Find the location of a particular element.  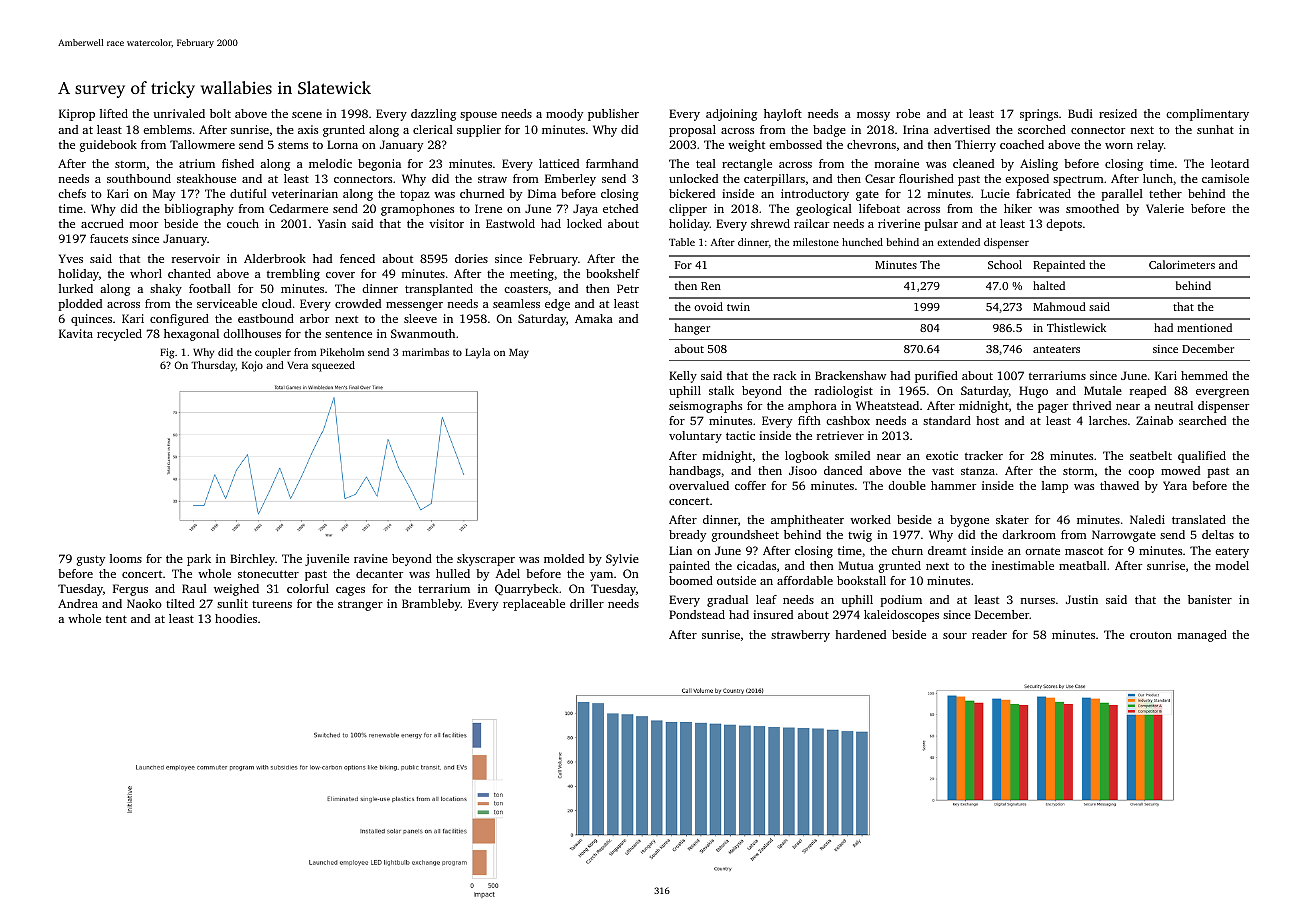

Petr is located at coordinates (628, 288).
